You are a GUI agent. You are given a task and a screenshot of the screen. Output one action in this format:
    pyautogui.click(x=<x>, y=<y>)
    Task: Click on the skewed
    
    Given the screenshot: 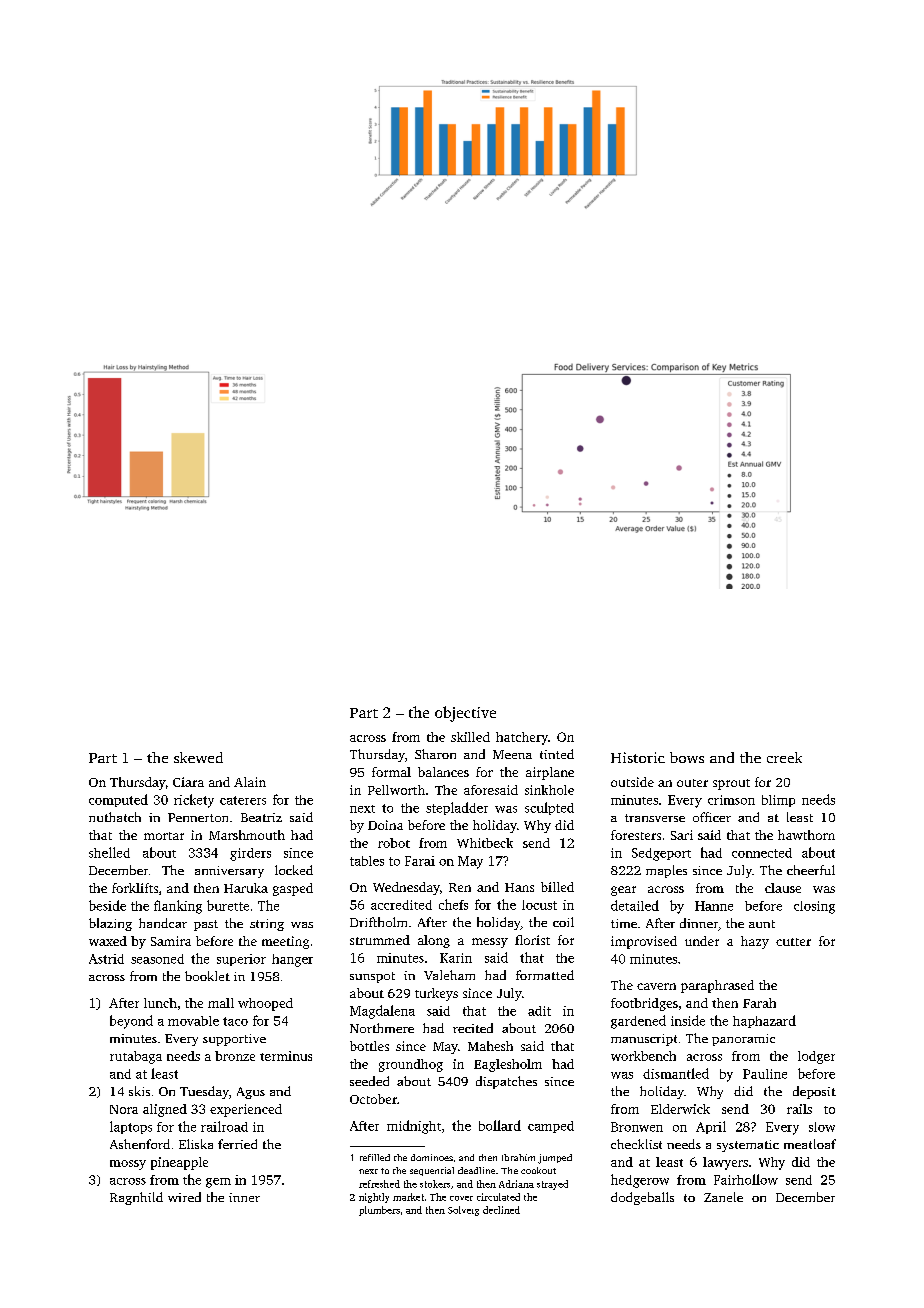 What is the action you would take?
    pyautogui.click(x=198, y=757)
